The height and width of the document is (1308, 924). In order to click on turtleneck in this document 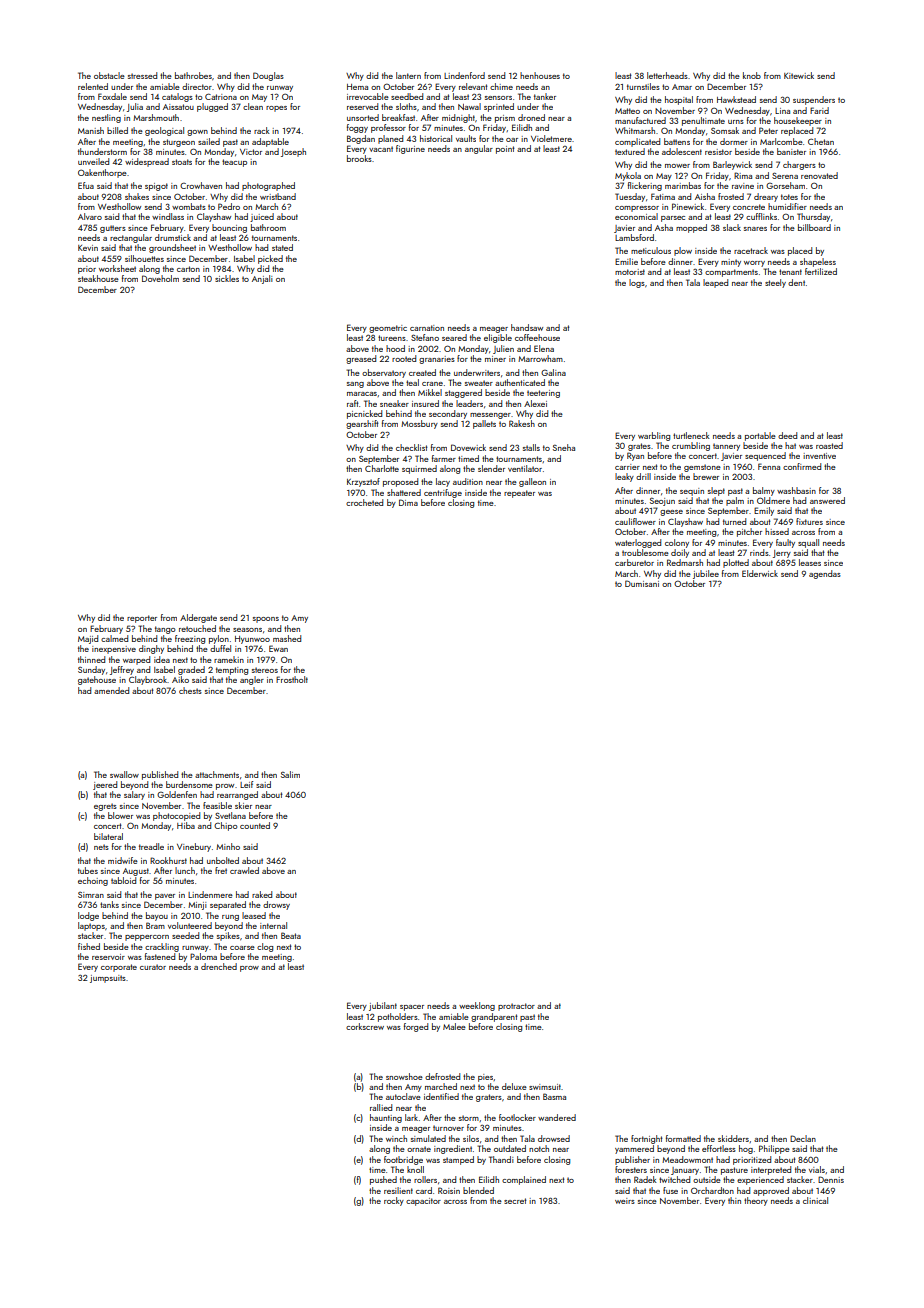, I will do `click(691, 435)`.
